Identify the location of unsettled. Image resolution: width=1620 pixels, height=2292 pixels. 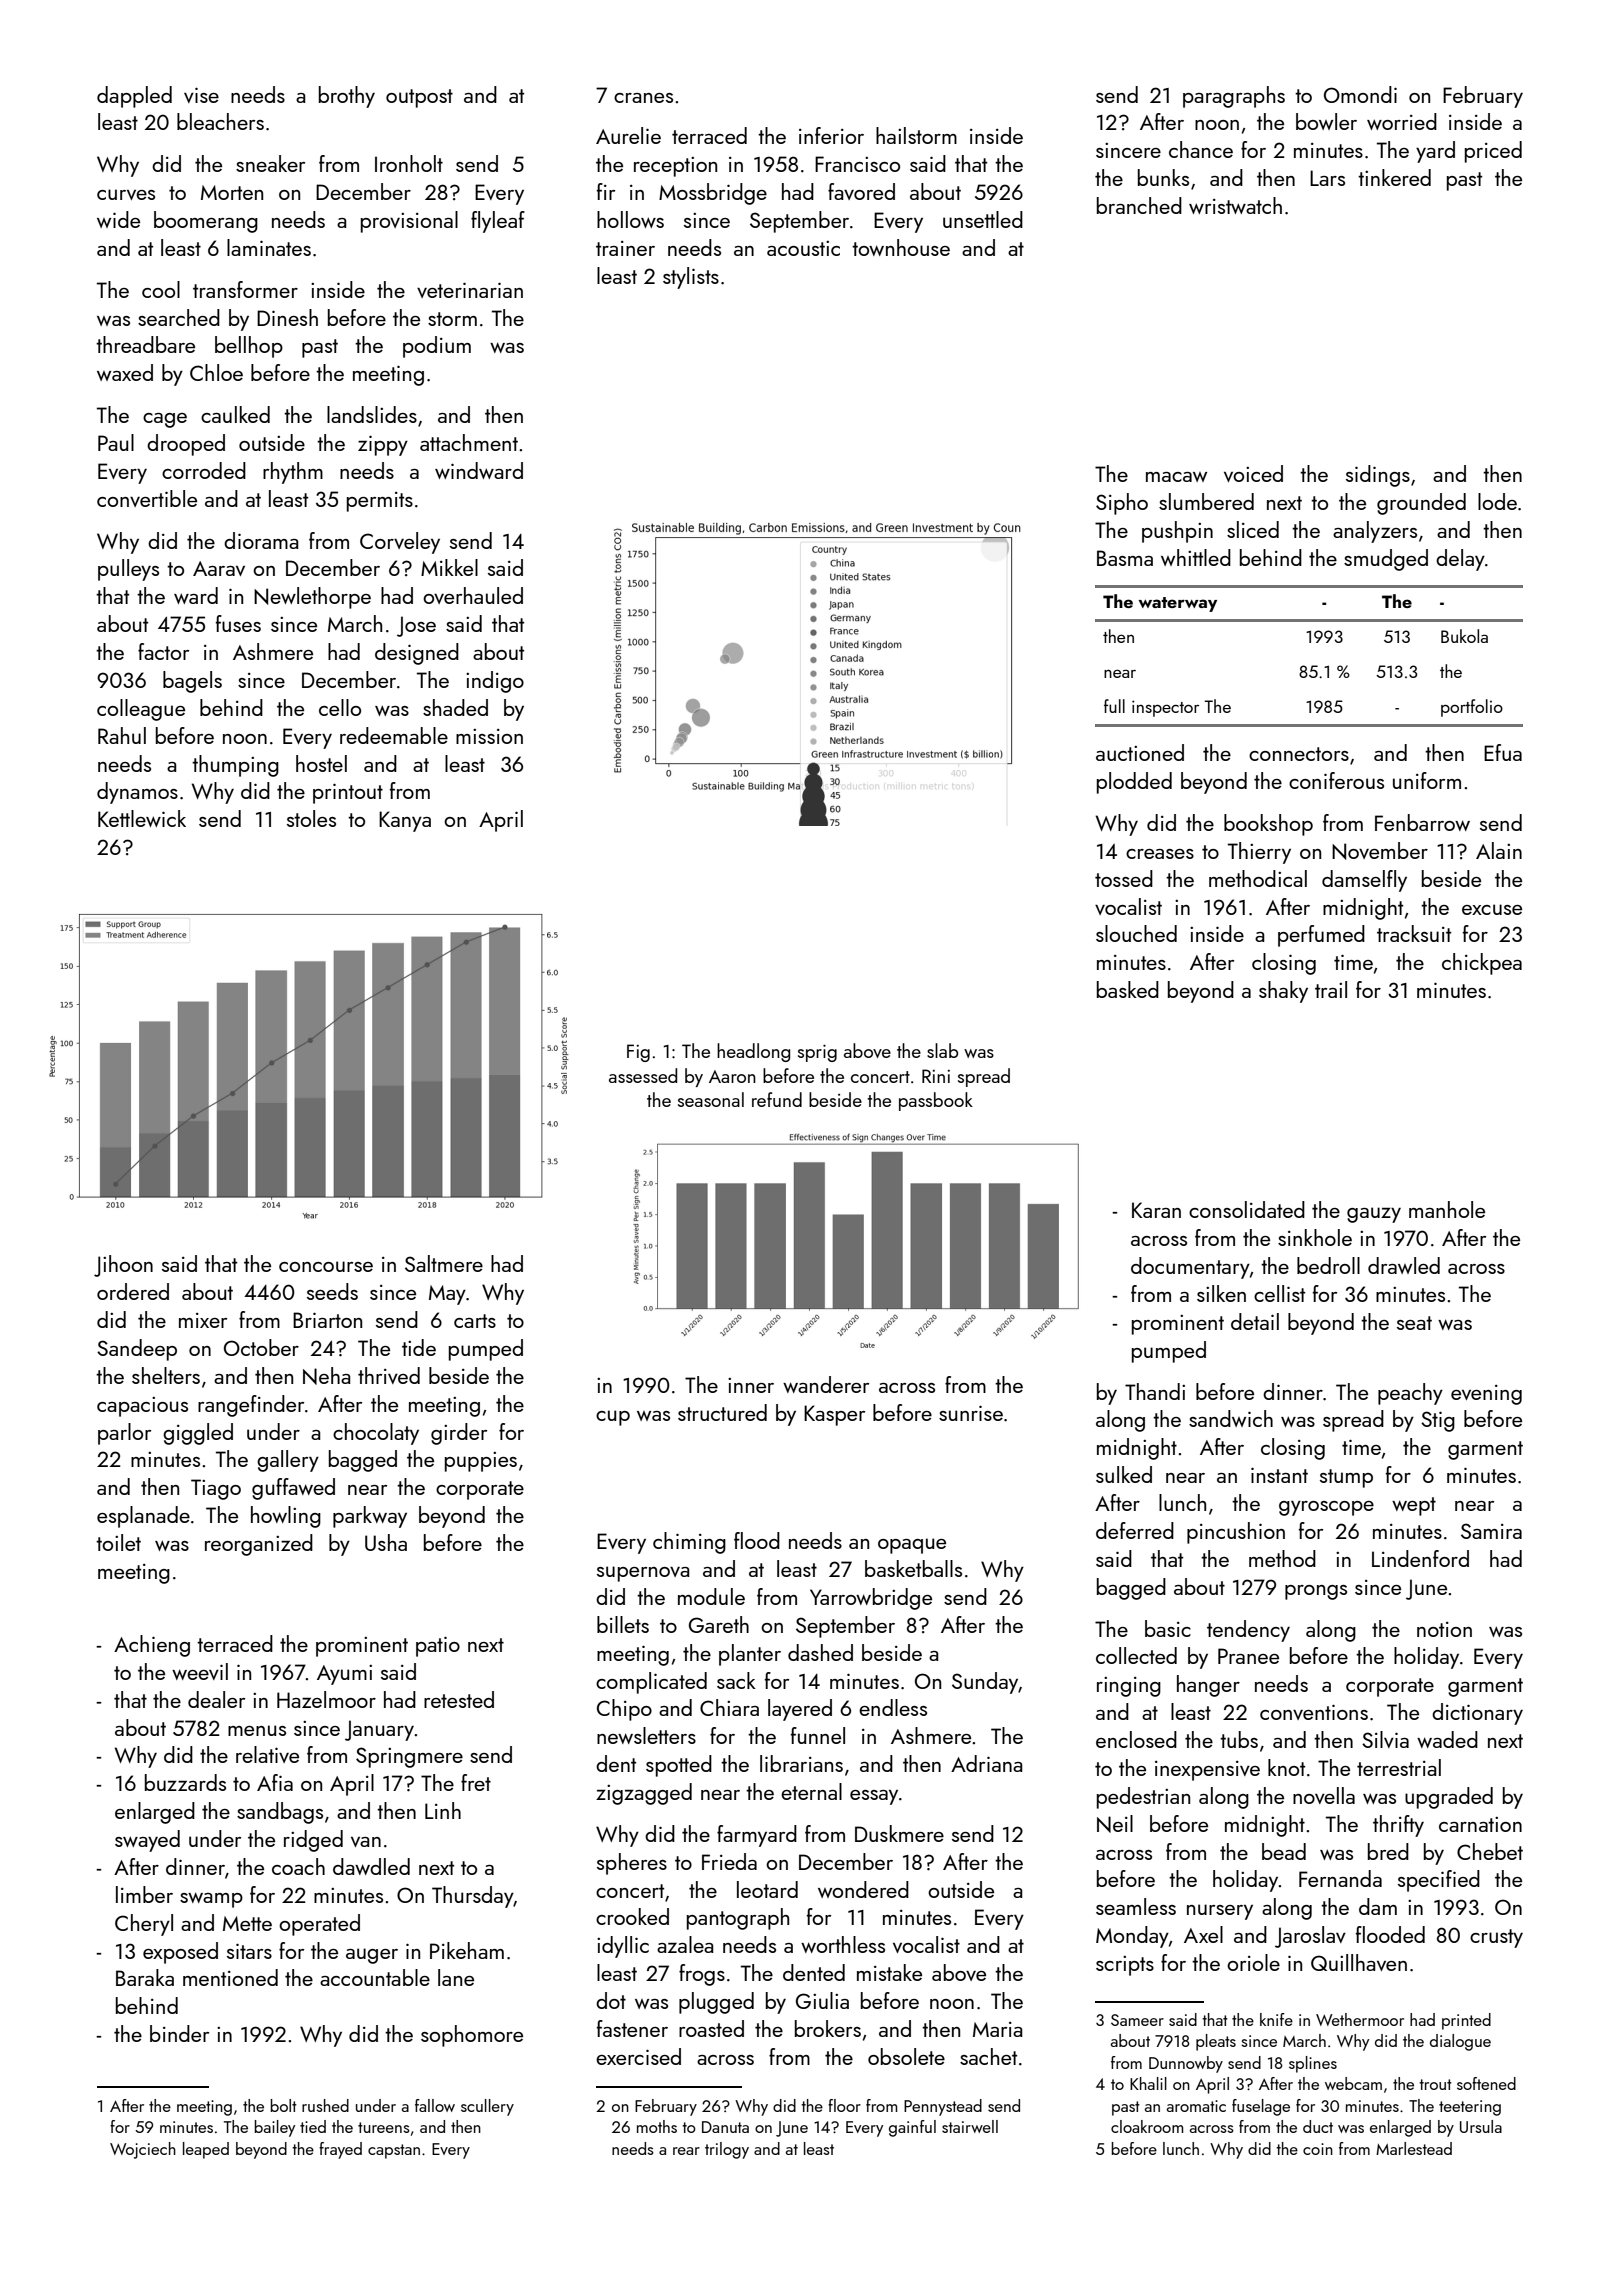
(983, 219).
